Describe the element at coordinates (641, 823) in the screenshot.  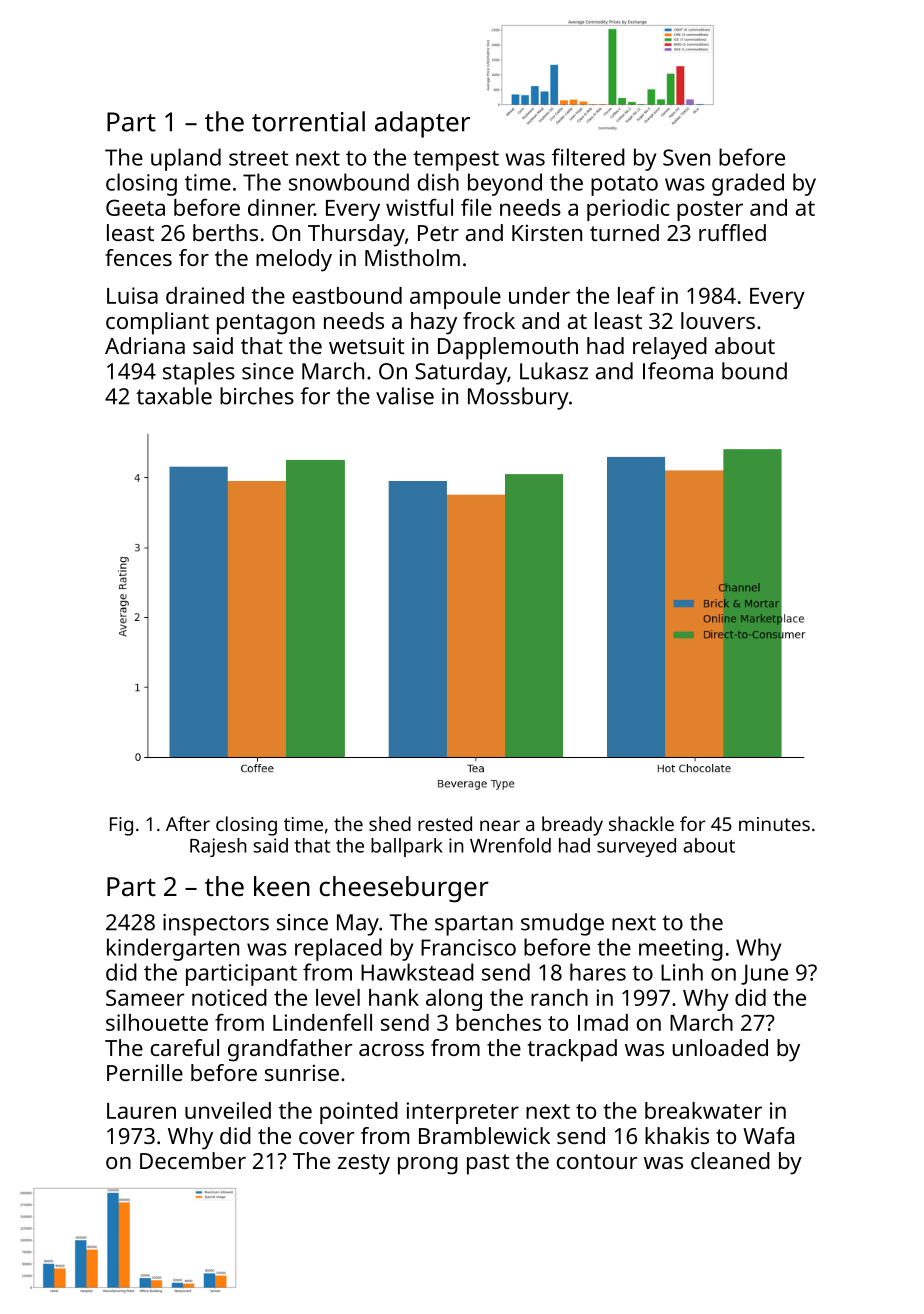
I see `shackle` at that location.
